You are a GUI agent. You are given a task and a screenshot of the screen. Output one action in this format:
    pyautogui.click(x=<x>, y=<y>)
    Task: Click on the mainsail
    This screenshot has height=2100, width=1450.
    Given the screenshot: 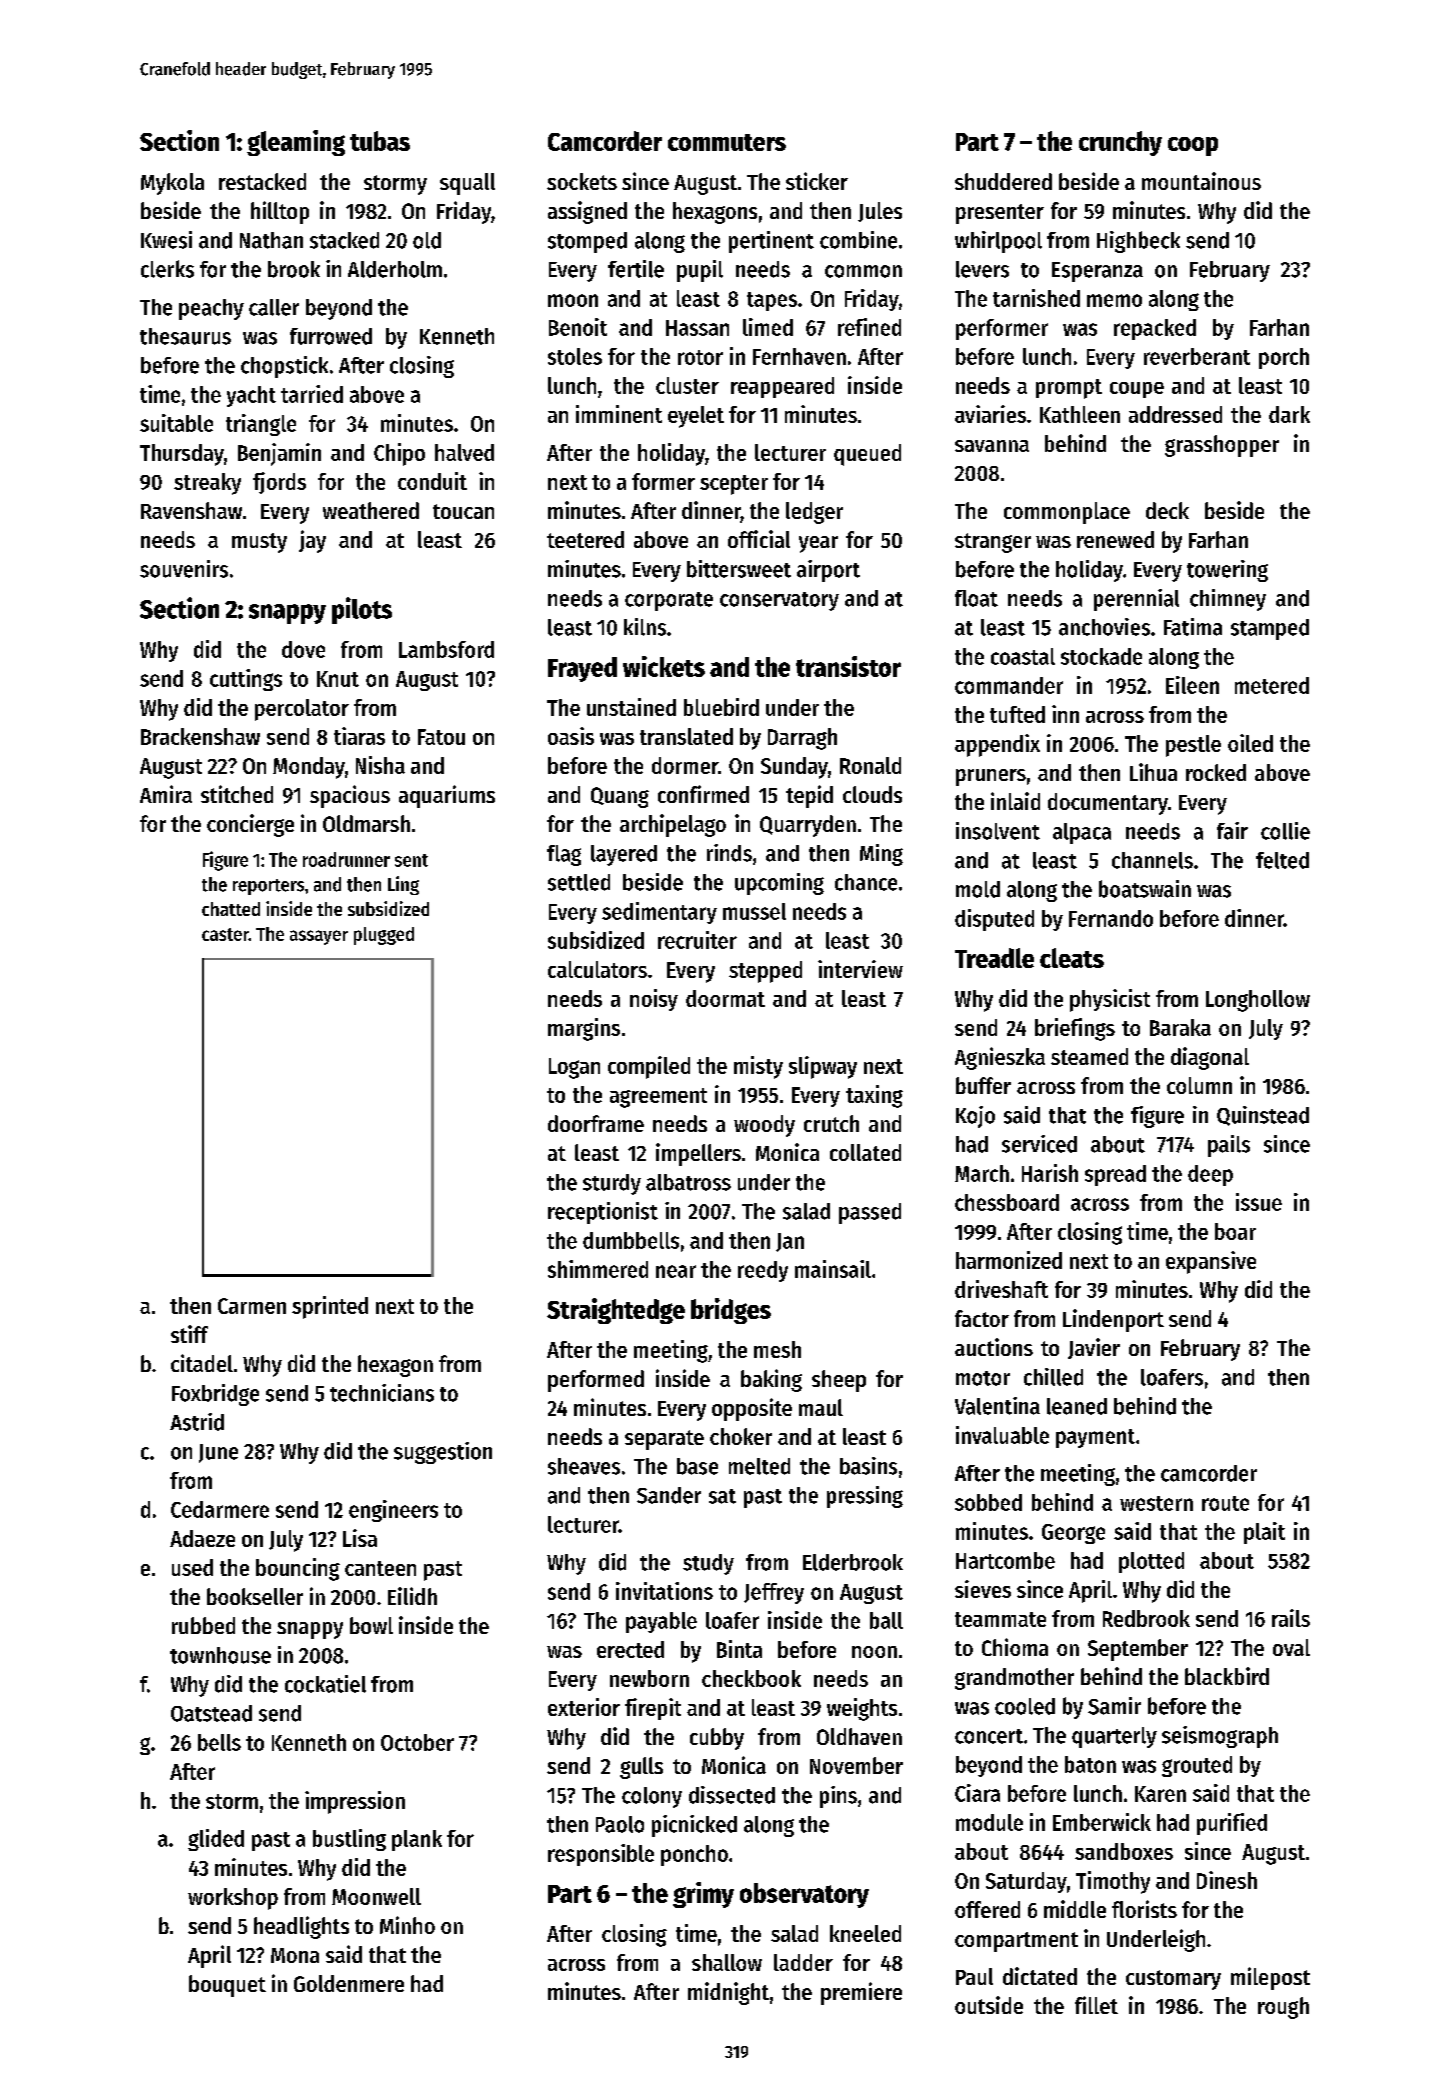 What is the action you would take?
    pyautogui.click(x=833, y=1269)
